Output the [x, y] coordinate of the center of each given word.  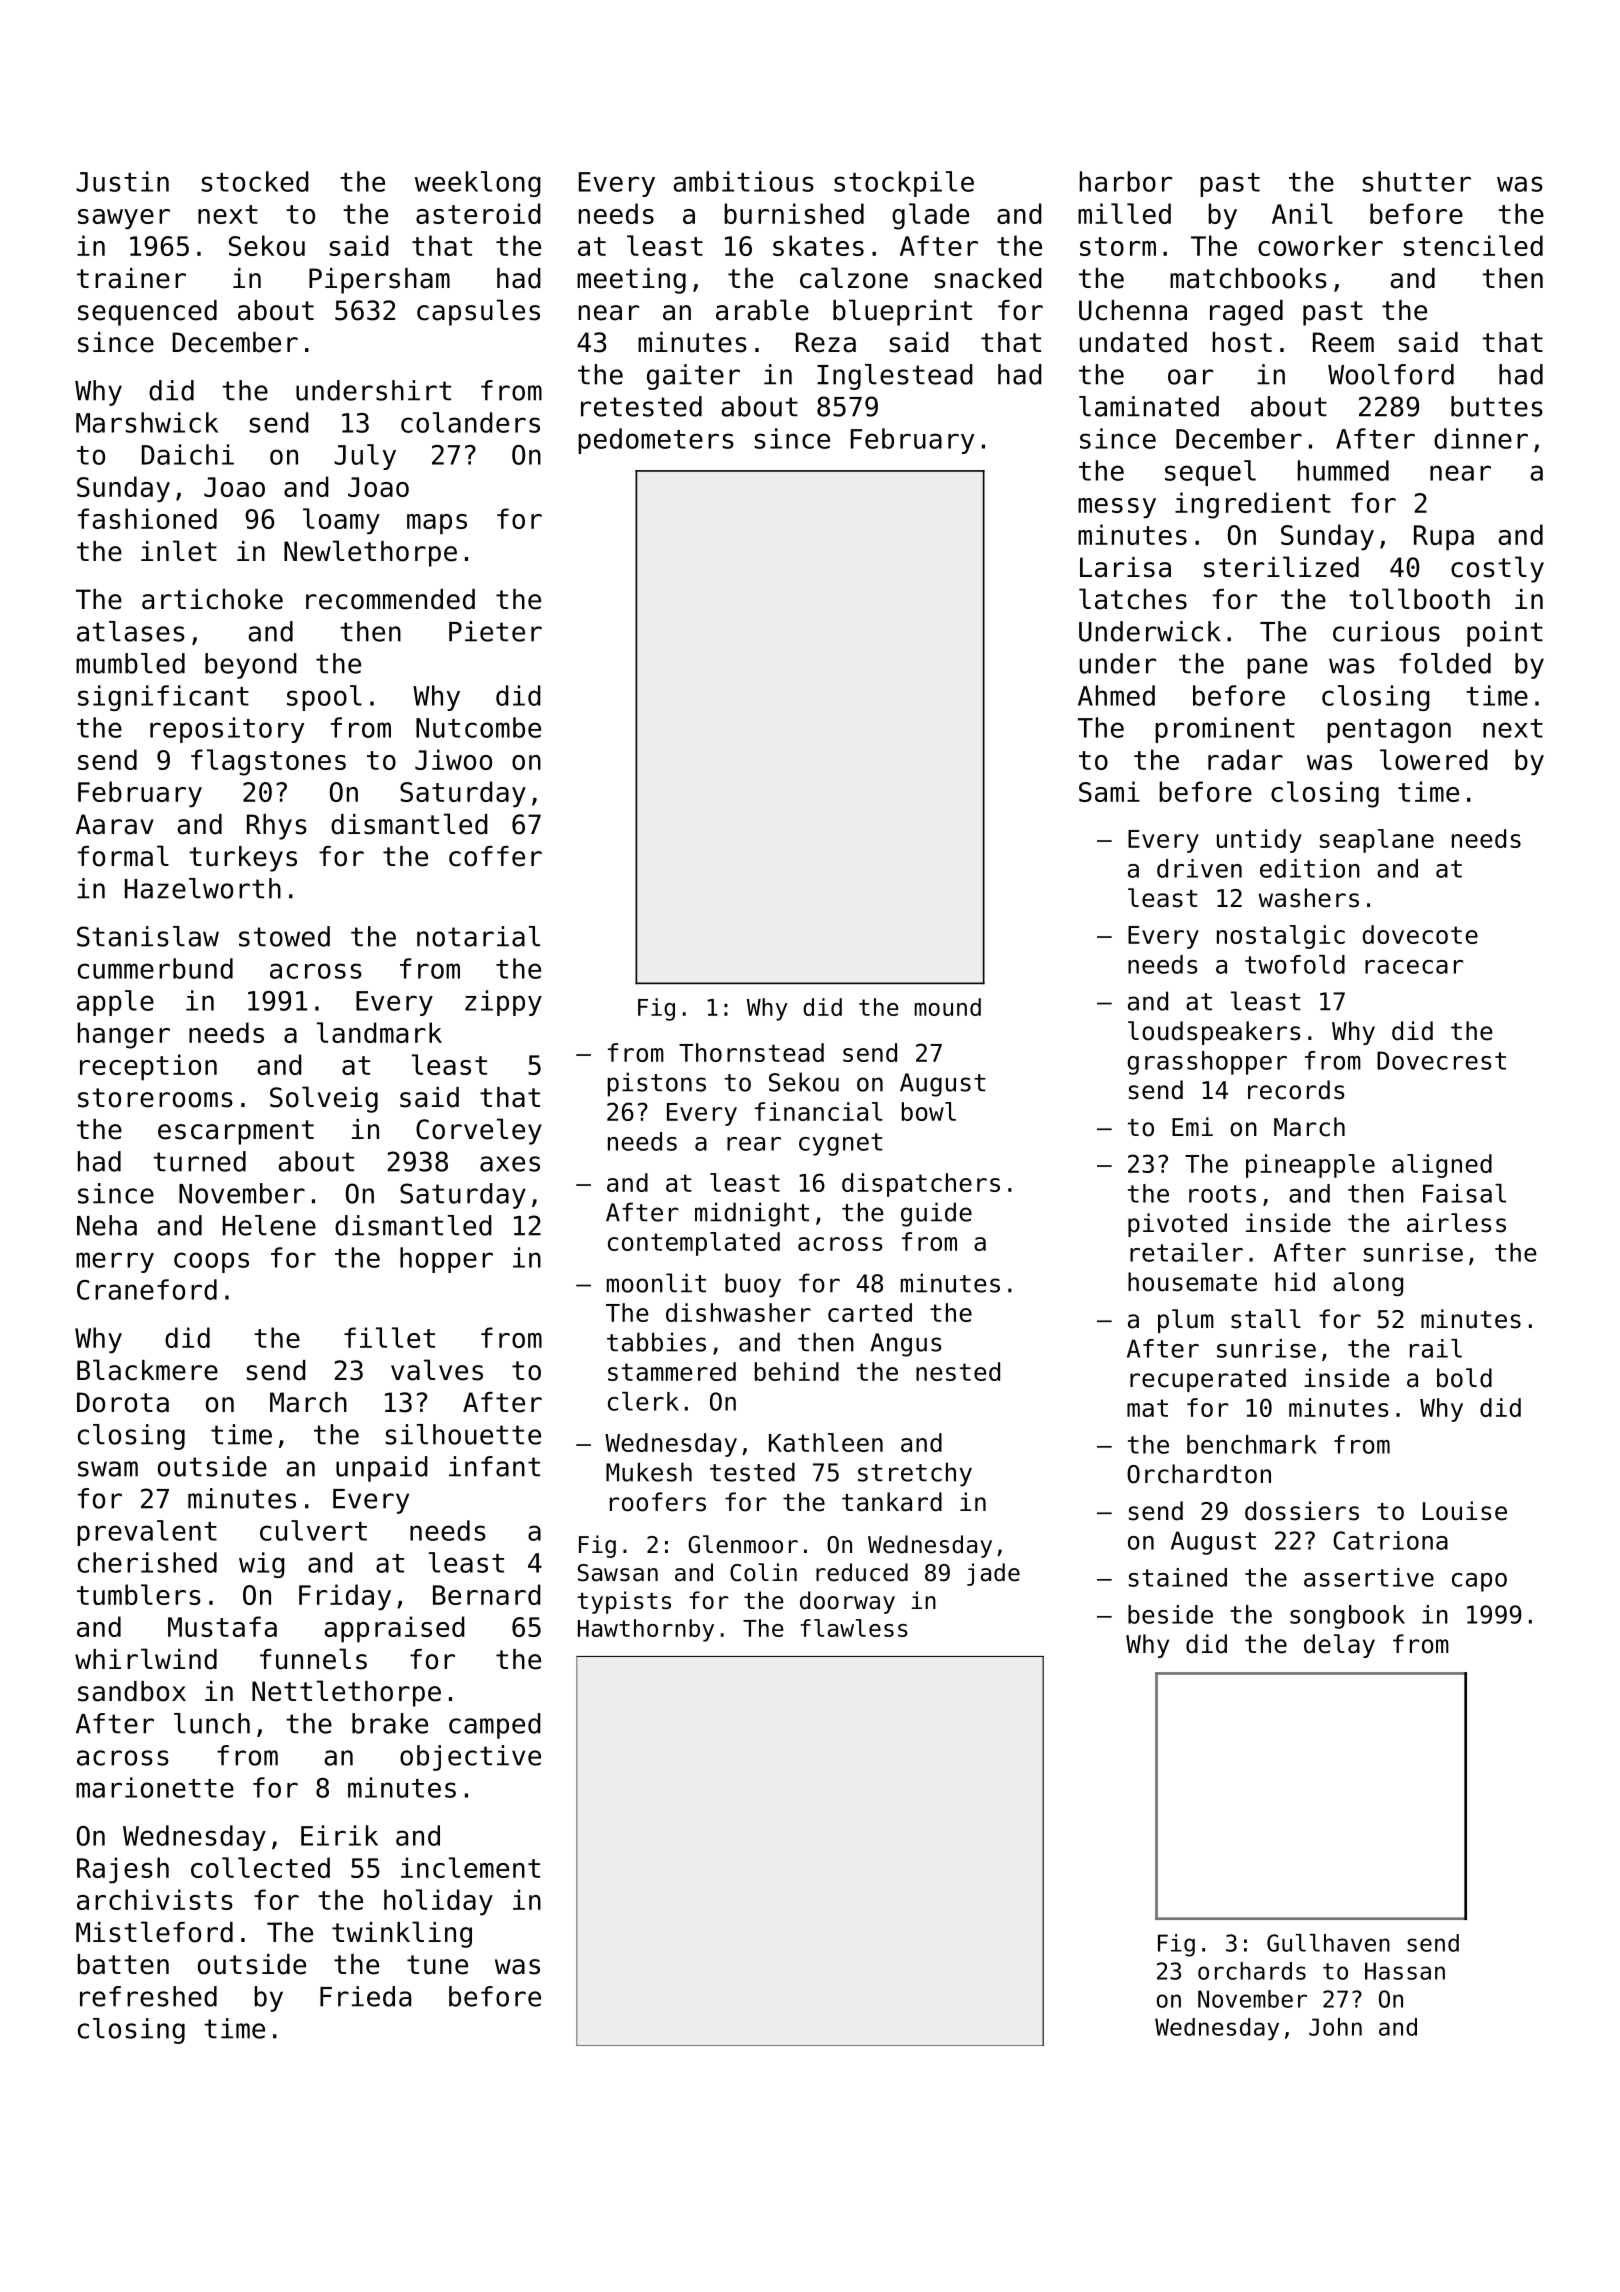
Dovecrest [1441, 1060]
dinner [1481, 438]
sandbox [132, 1691]
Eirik [339, 1835]
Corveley [479, 1131]
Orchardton [1199, 1474]
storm [1118, 246]
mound [947, 1007]
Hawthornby [646, 1630]
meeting [631, 281]
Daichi [188, 454]
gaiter [693, 377]
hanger [124, 1035]
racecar [1414, 967]
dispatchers [921, 1185]
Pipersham [379, 281]
